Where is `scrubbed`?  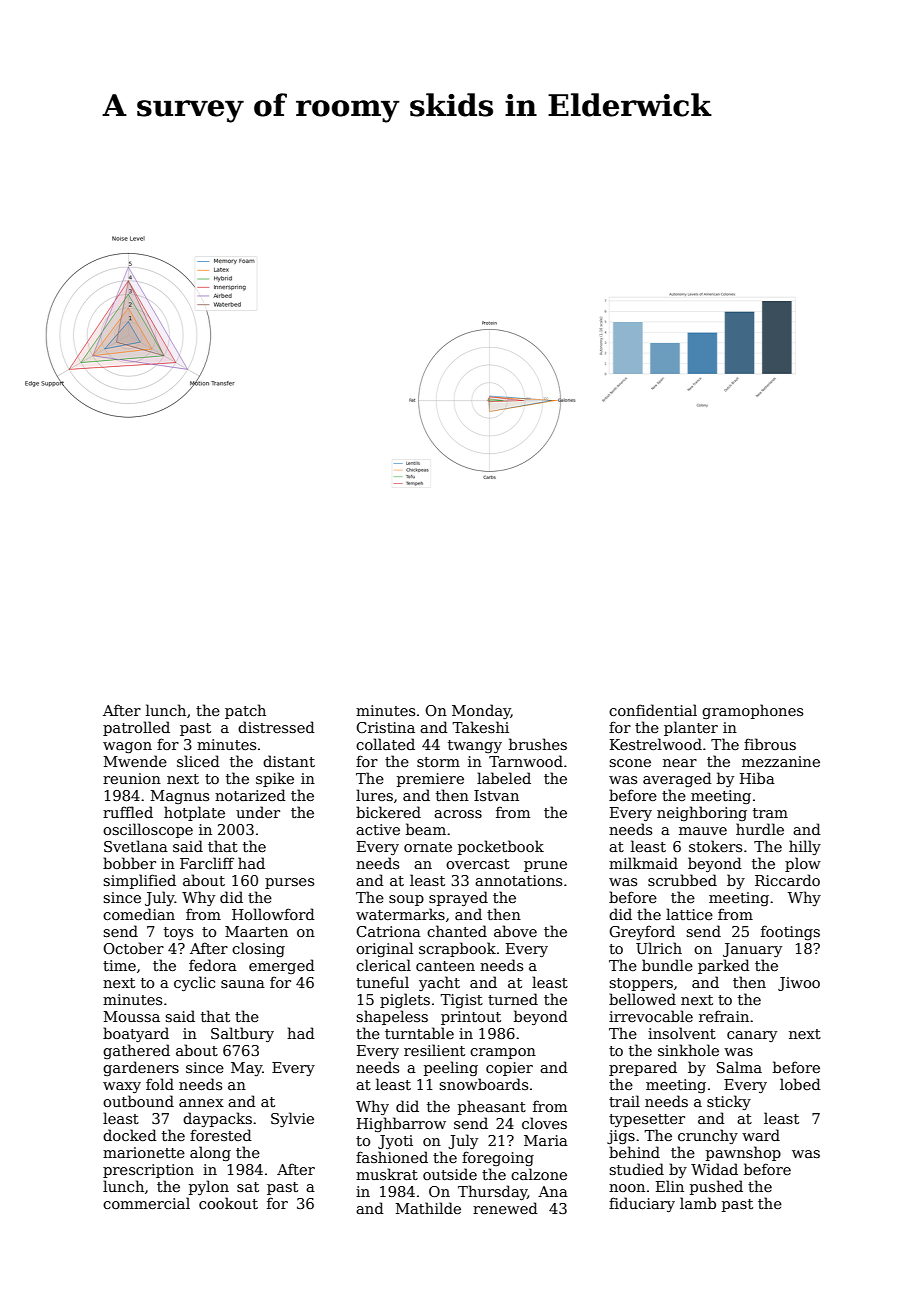
scrubbed is located at coordinates (682, 880).
